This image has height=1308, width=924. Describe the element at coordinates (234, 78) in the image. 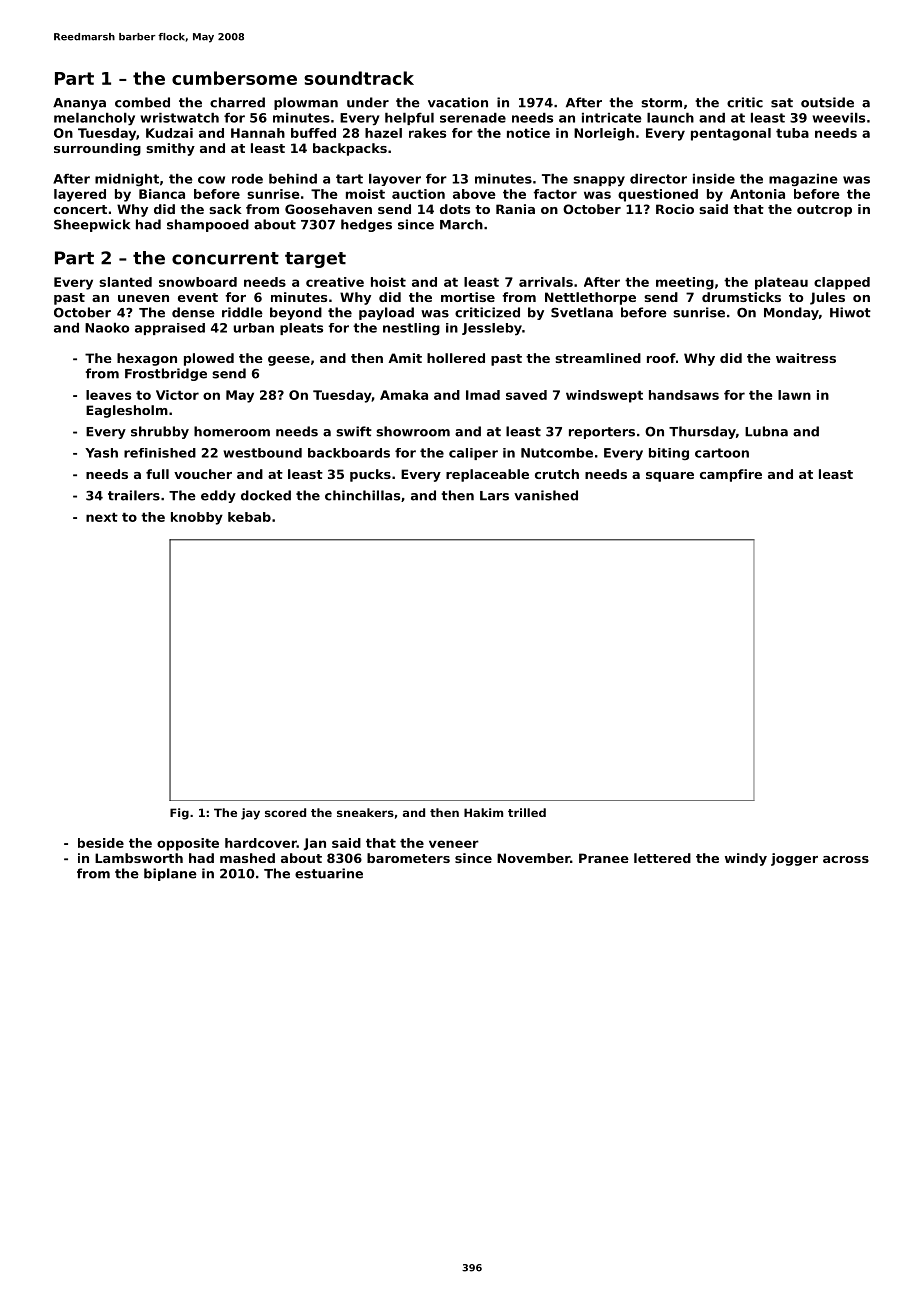

I see `cumbersome` at that location.
